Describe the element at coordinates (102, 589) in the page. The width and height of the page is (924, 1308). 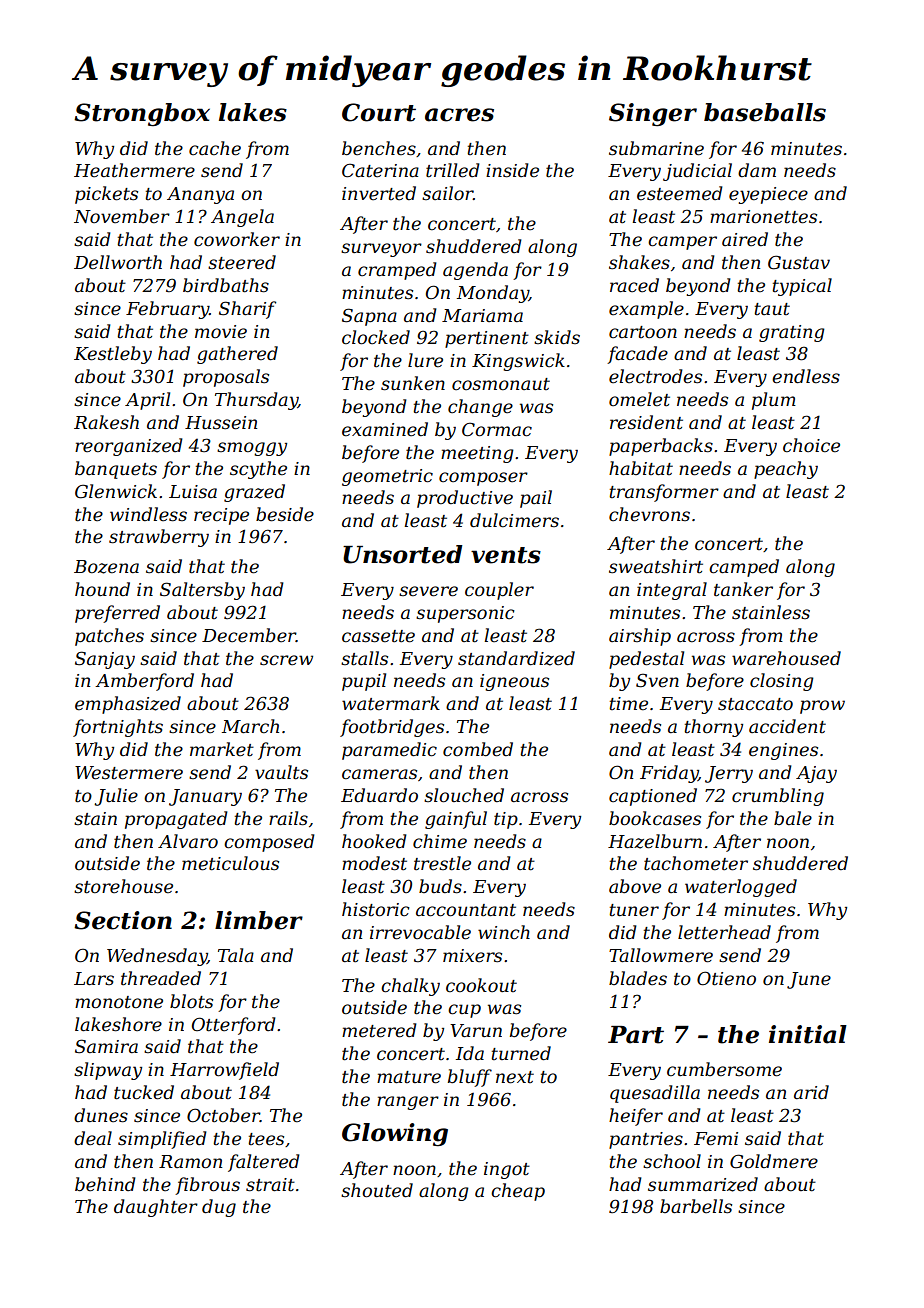
I see `hound` at that location.
